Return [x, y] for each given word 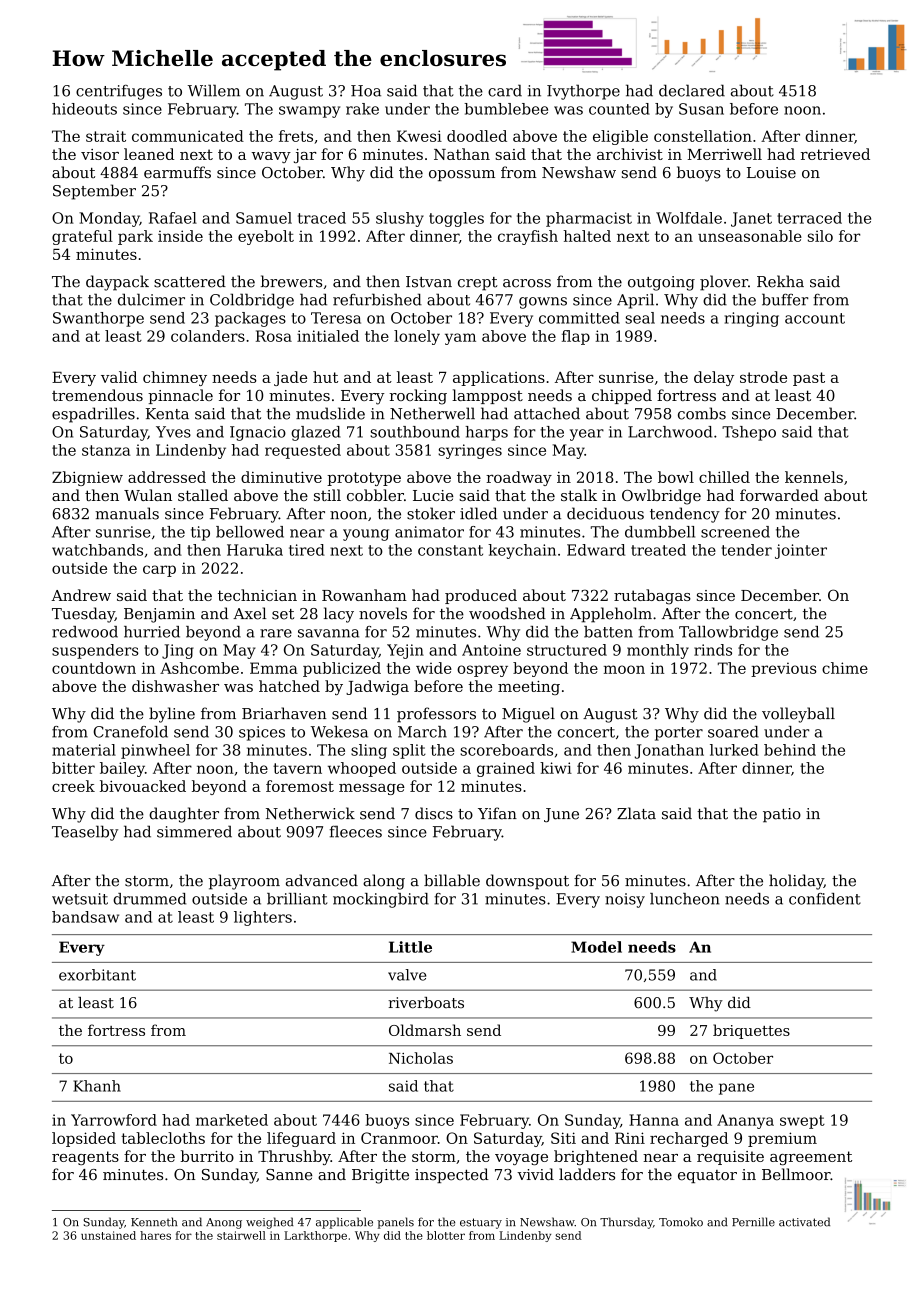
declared [692, 90]
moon [624, 669]
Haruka [255, 550]
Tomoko [681, 1222]
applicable [344, 1223]
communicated [188, 136]
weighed [270, 1223]
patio [782, 815]
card [505, 90]
